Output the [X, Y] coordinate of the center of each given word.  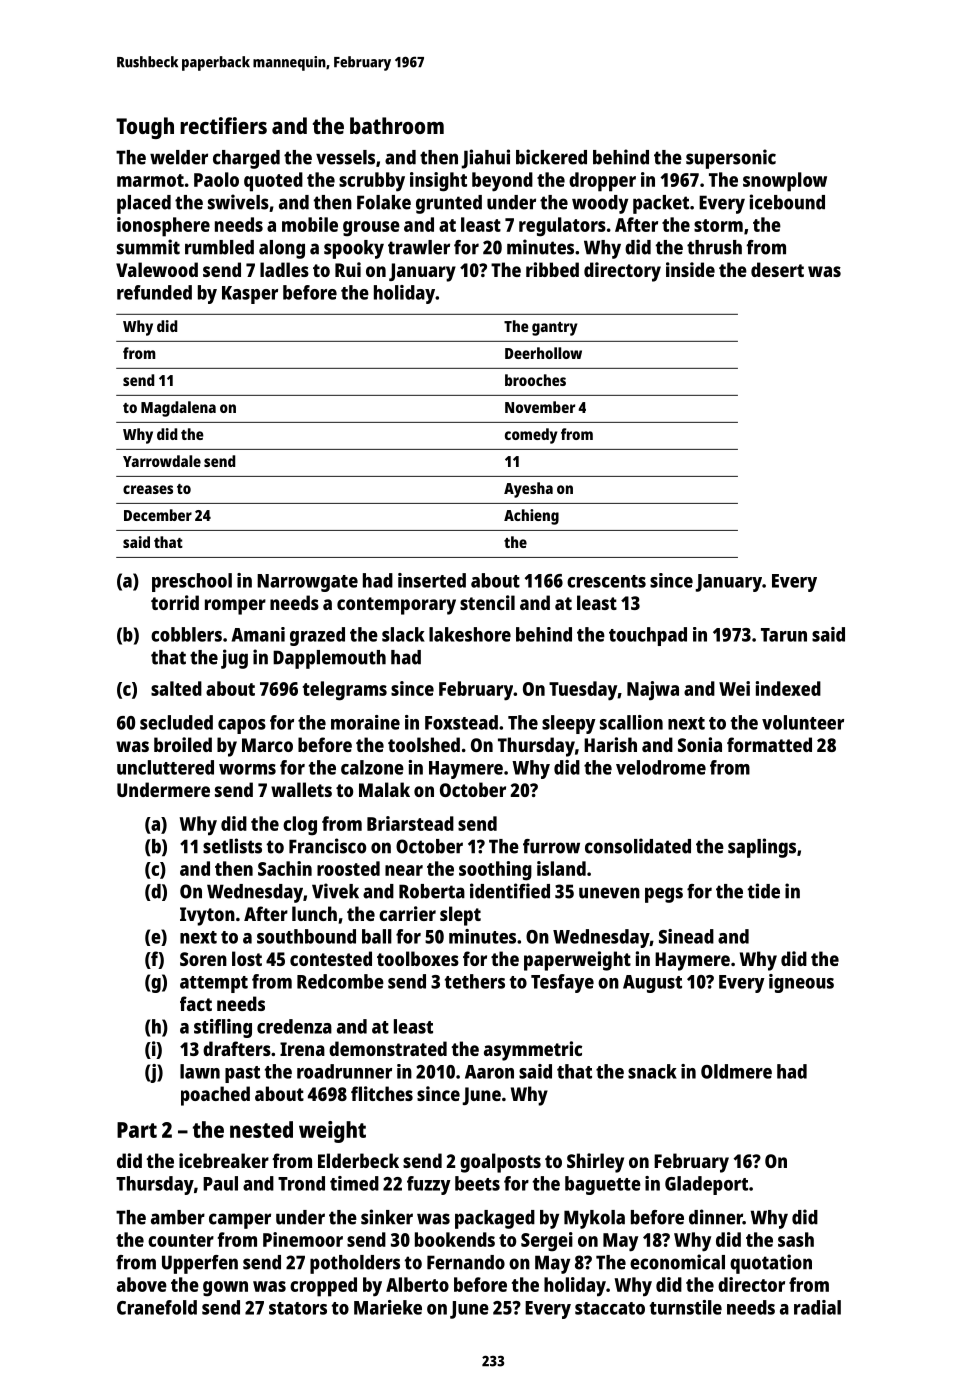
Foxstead [461, 722]
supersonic [731, 159]
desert [777, 269]
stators [298, 1308]
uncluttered [165, 767]
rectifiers [223, 125]
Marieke [388, 1307]
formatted [769, 744]
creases [148, 489]
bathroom [397, 125]
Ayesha [528, 490]
